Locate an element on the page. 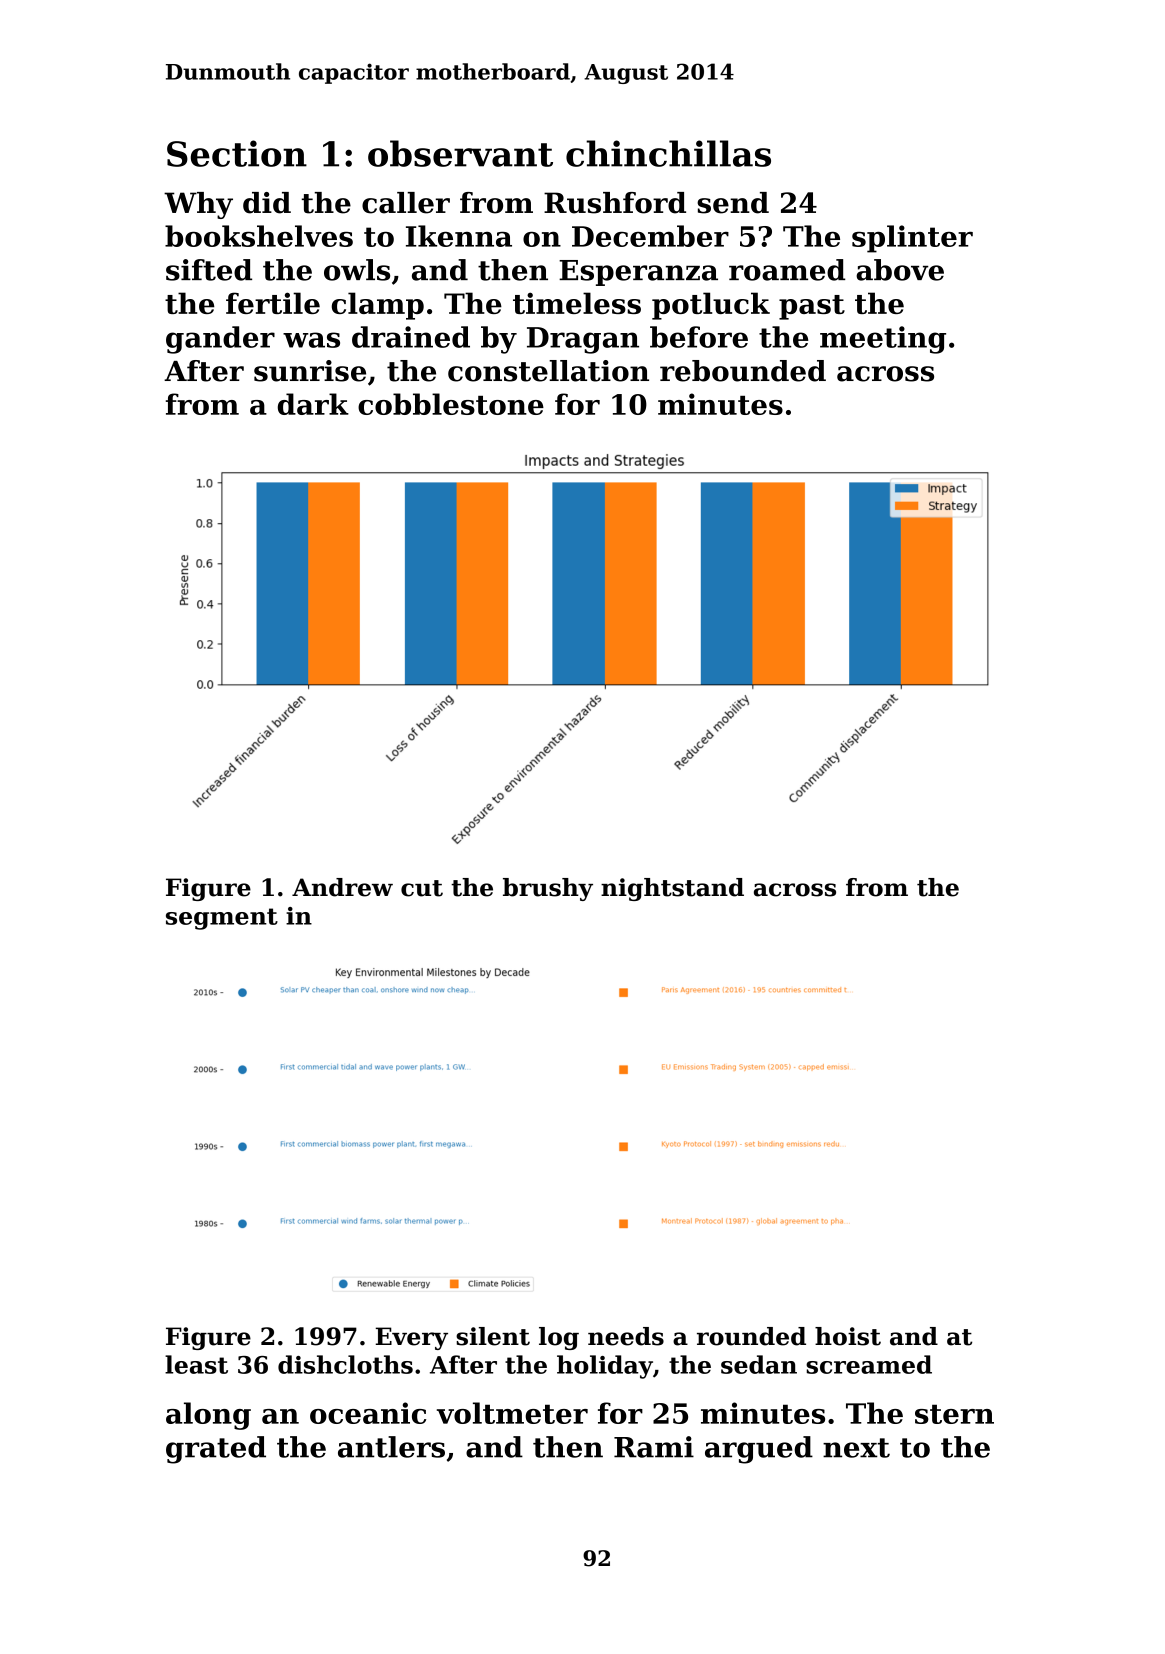  Rami is located at coordinates (654, 1447).
